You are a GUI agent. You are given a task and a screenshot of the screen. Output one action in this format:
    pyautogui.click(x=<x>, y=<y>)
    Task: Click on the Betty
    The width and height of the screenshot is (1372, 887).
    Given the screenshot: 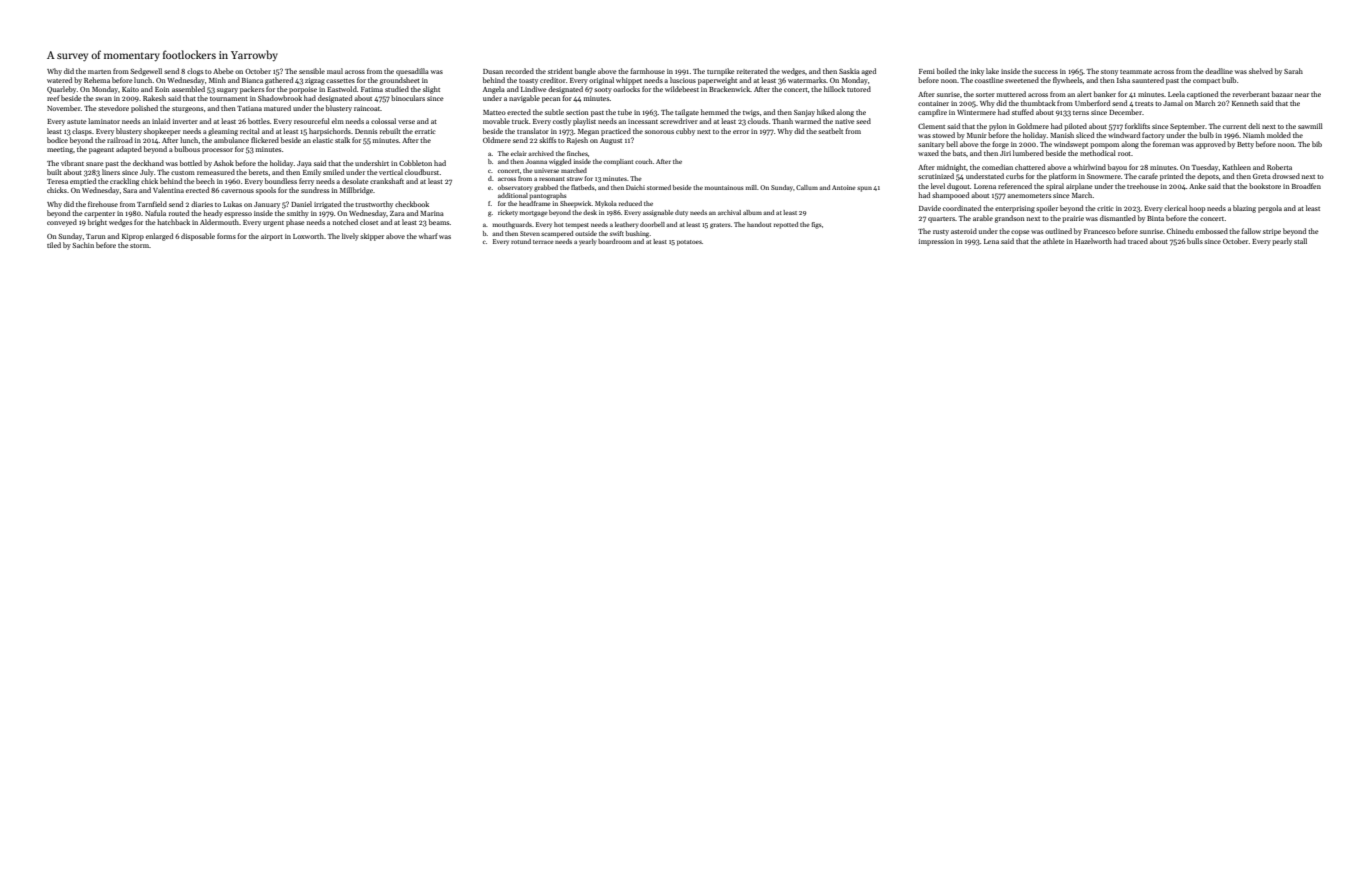 What is the action you would take?
    pyautogui.click(x=1245, y=145)
